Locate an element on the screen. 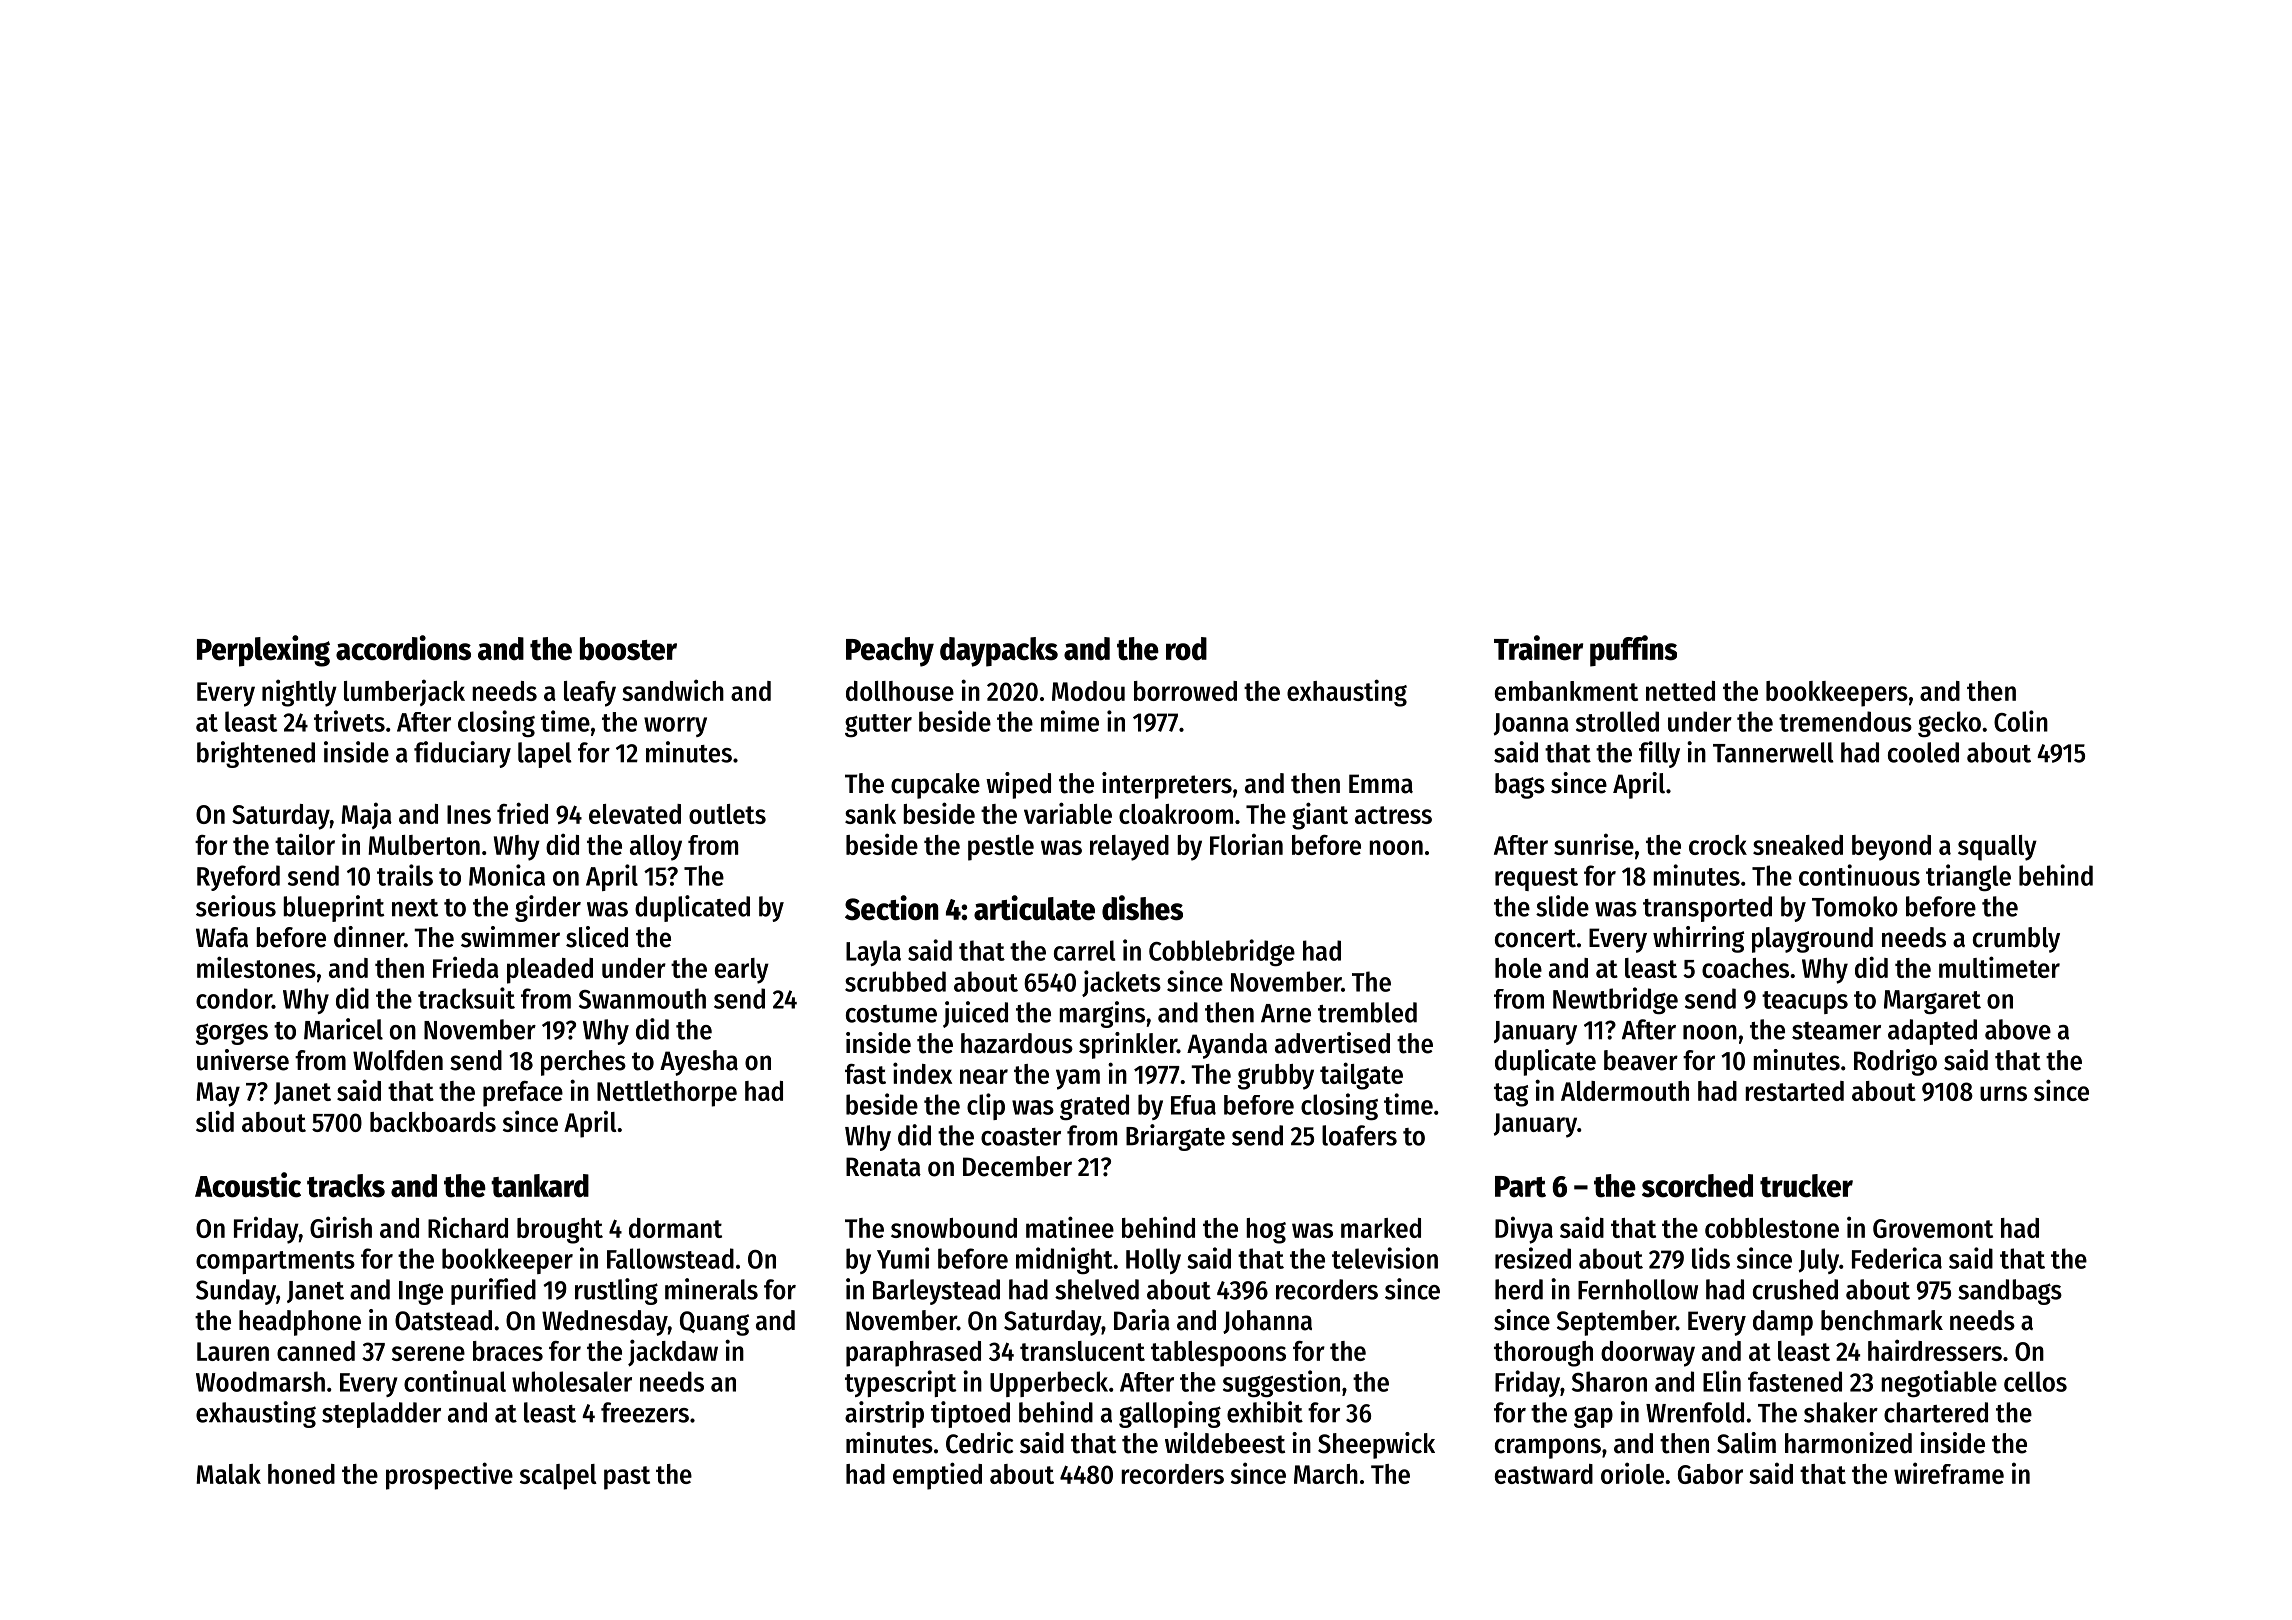 This screenshot has width=2292, height=1620. milestones is located at coordinates (256, 967).
